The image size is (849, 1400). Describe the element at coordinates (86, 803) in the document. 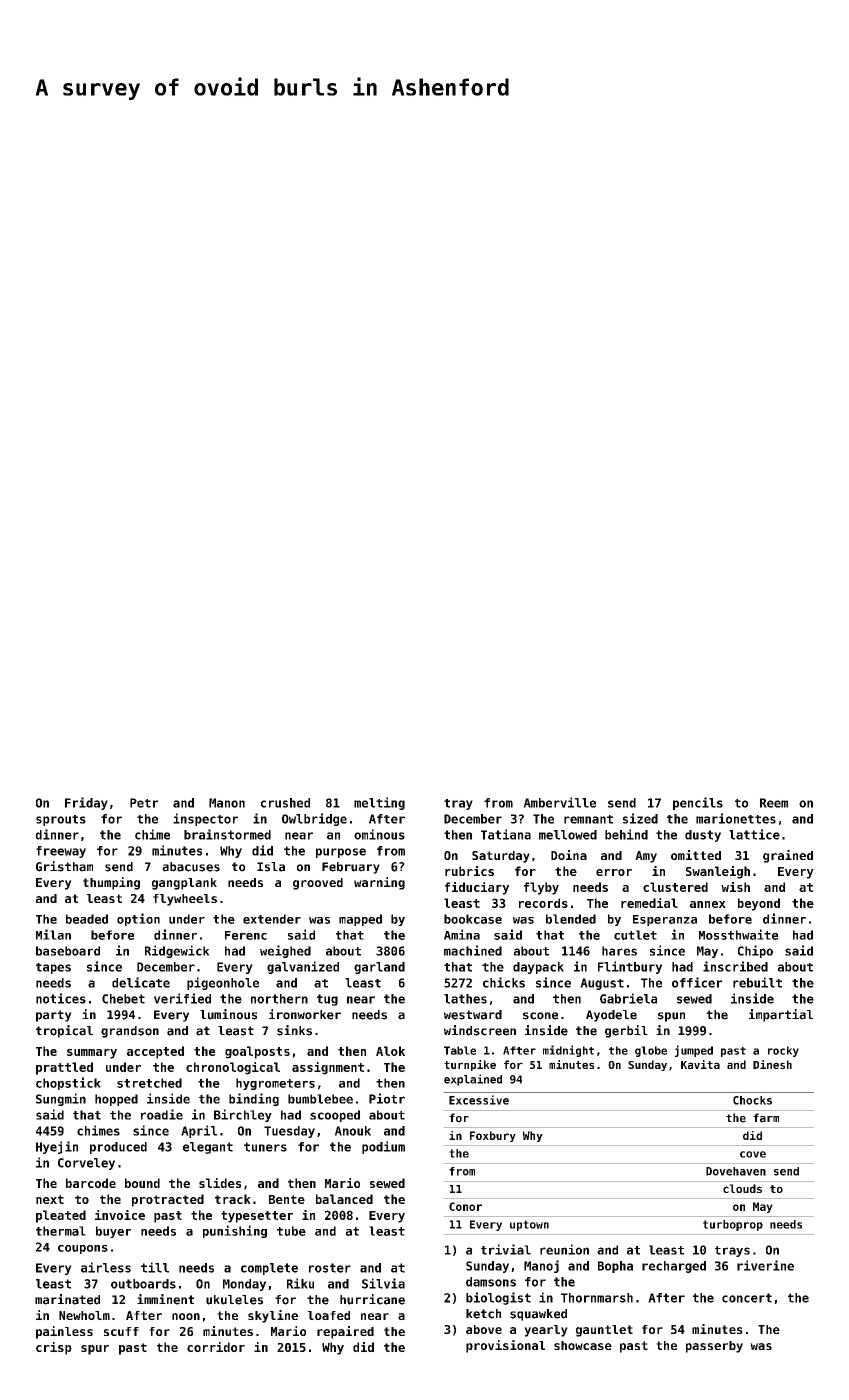

I see `Friday` at that location.
